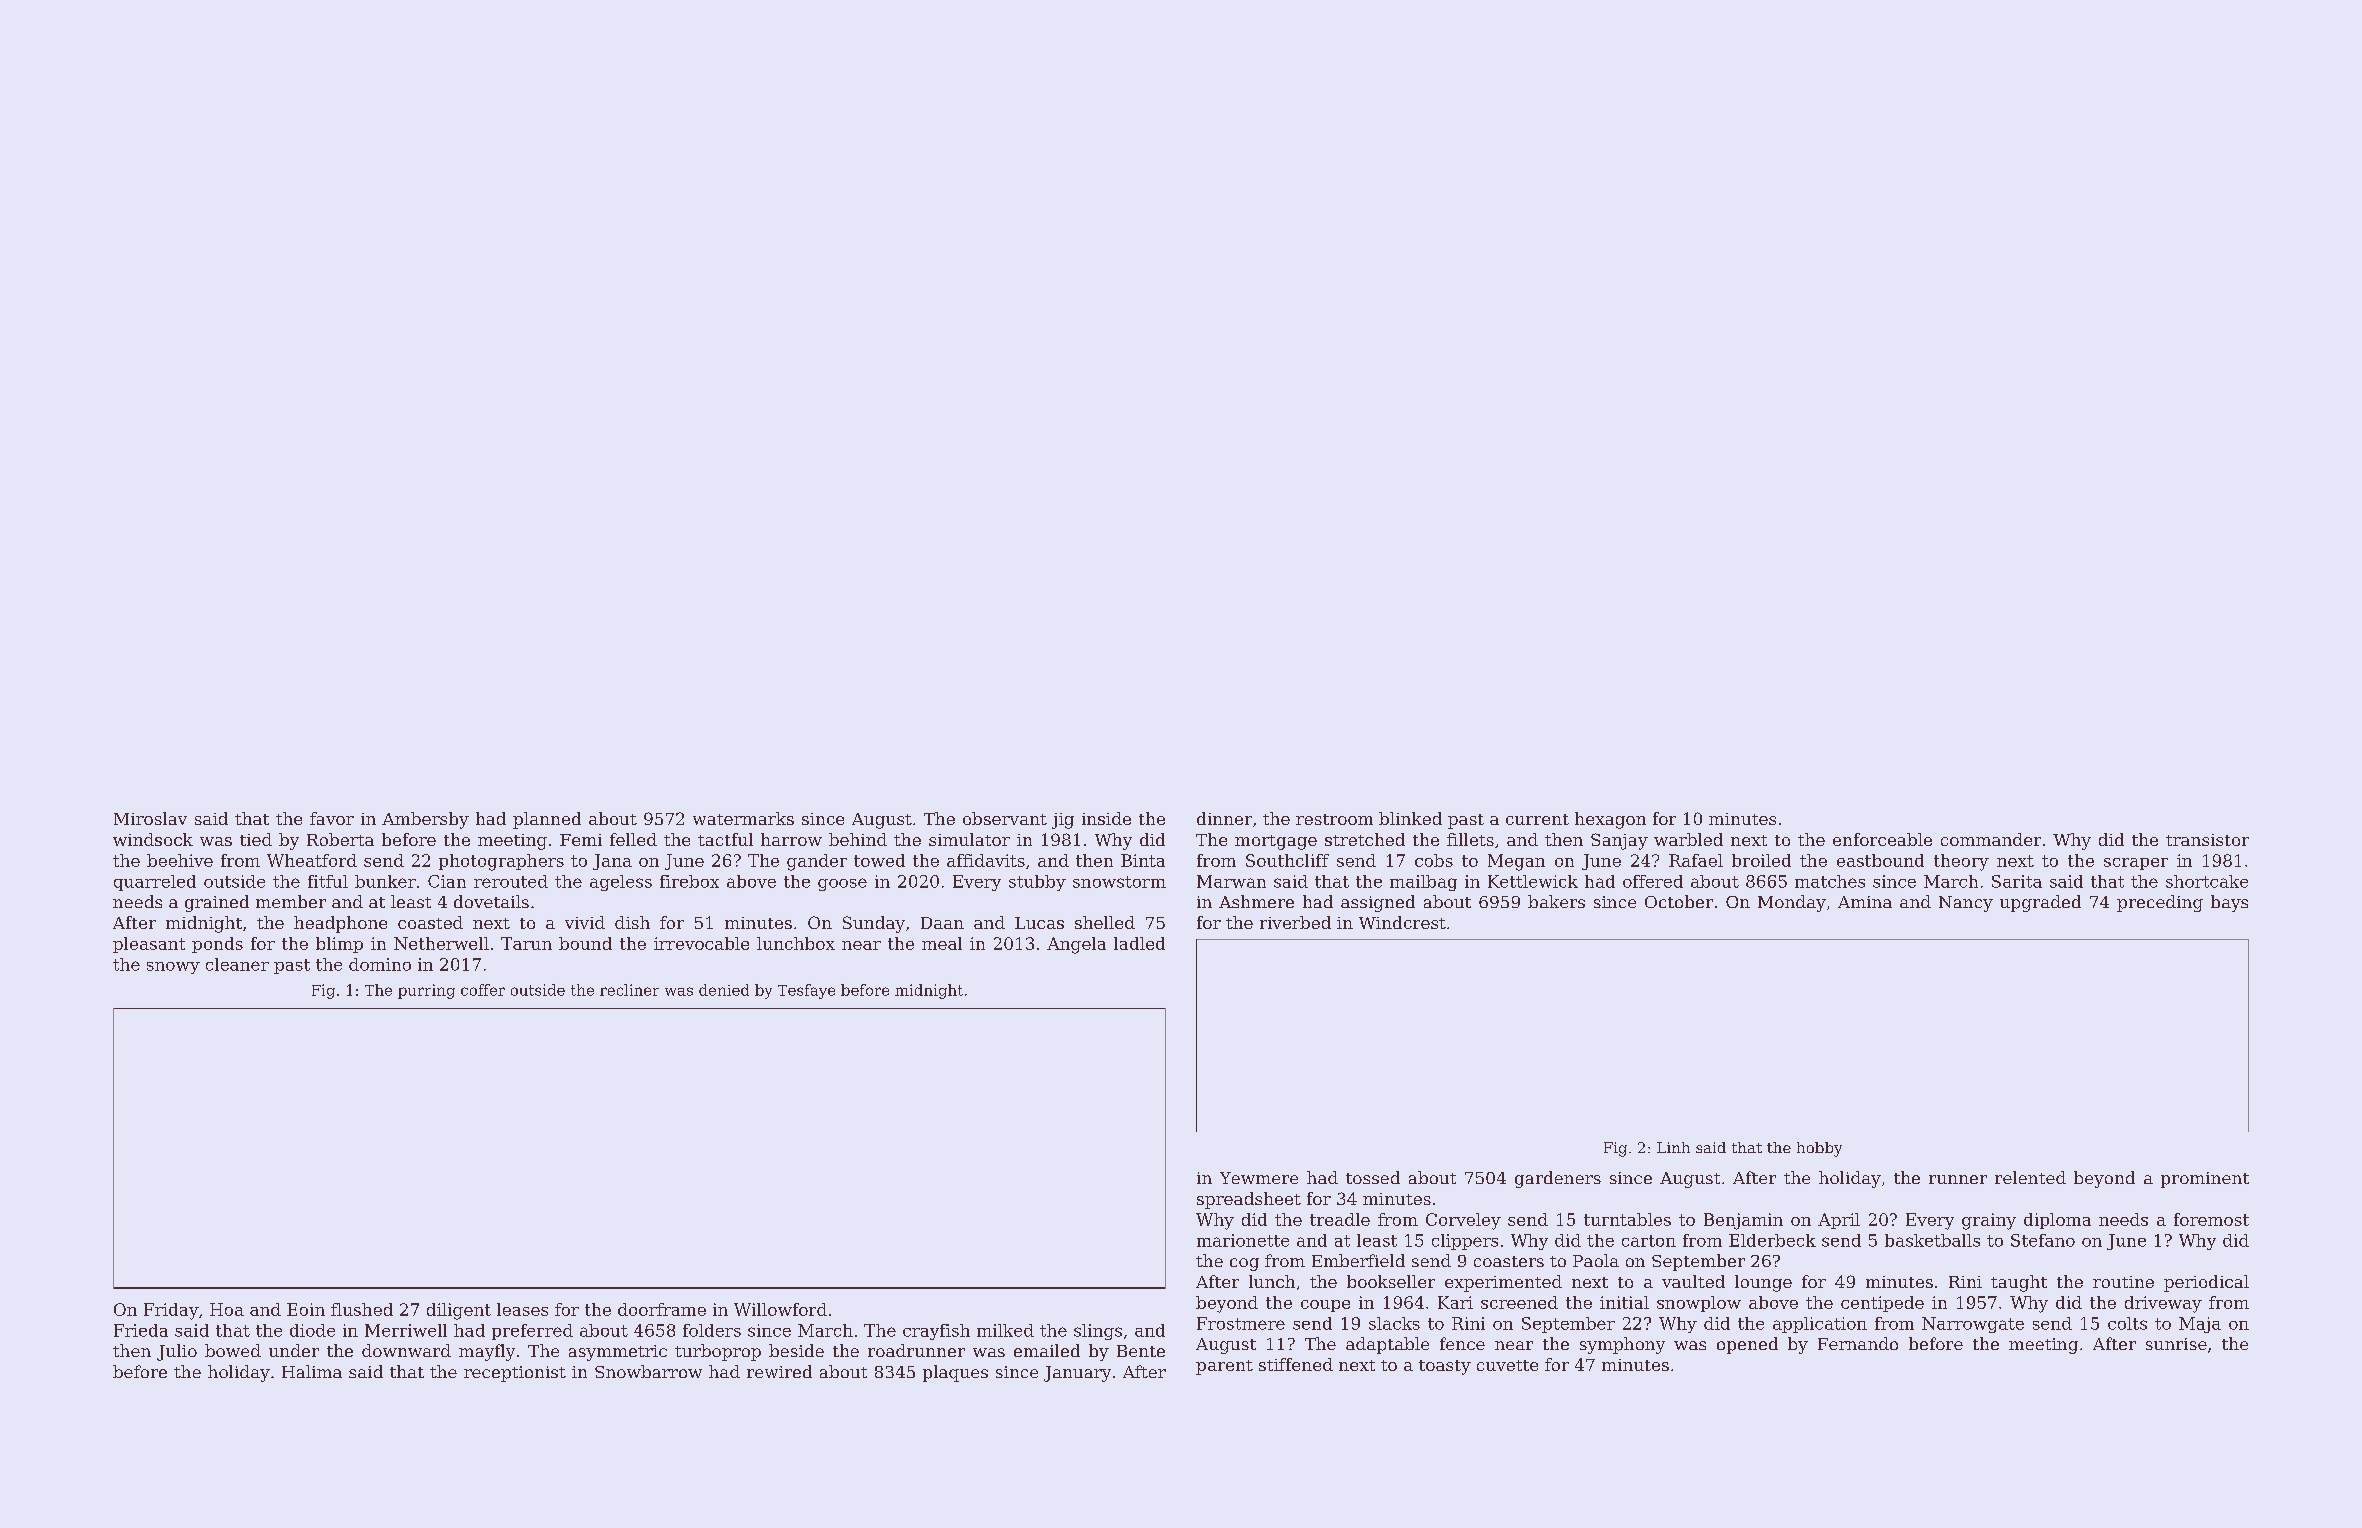 Image resolution: width=2362 pixels, height=1528 pixels. Describe the element at coordinates (718, 1352) in the screenshot. I see `turboprop` at that location.
